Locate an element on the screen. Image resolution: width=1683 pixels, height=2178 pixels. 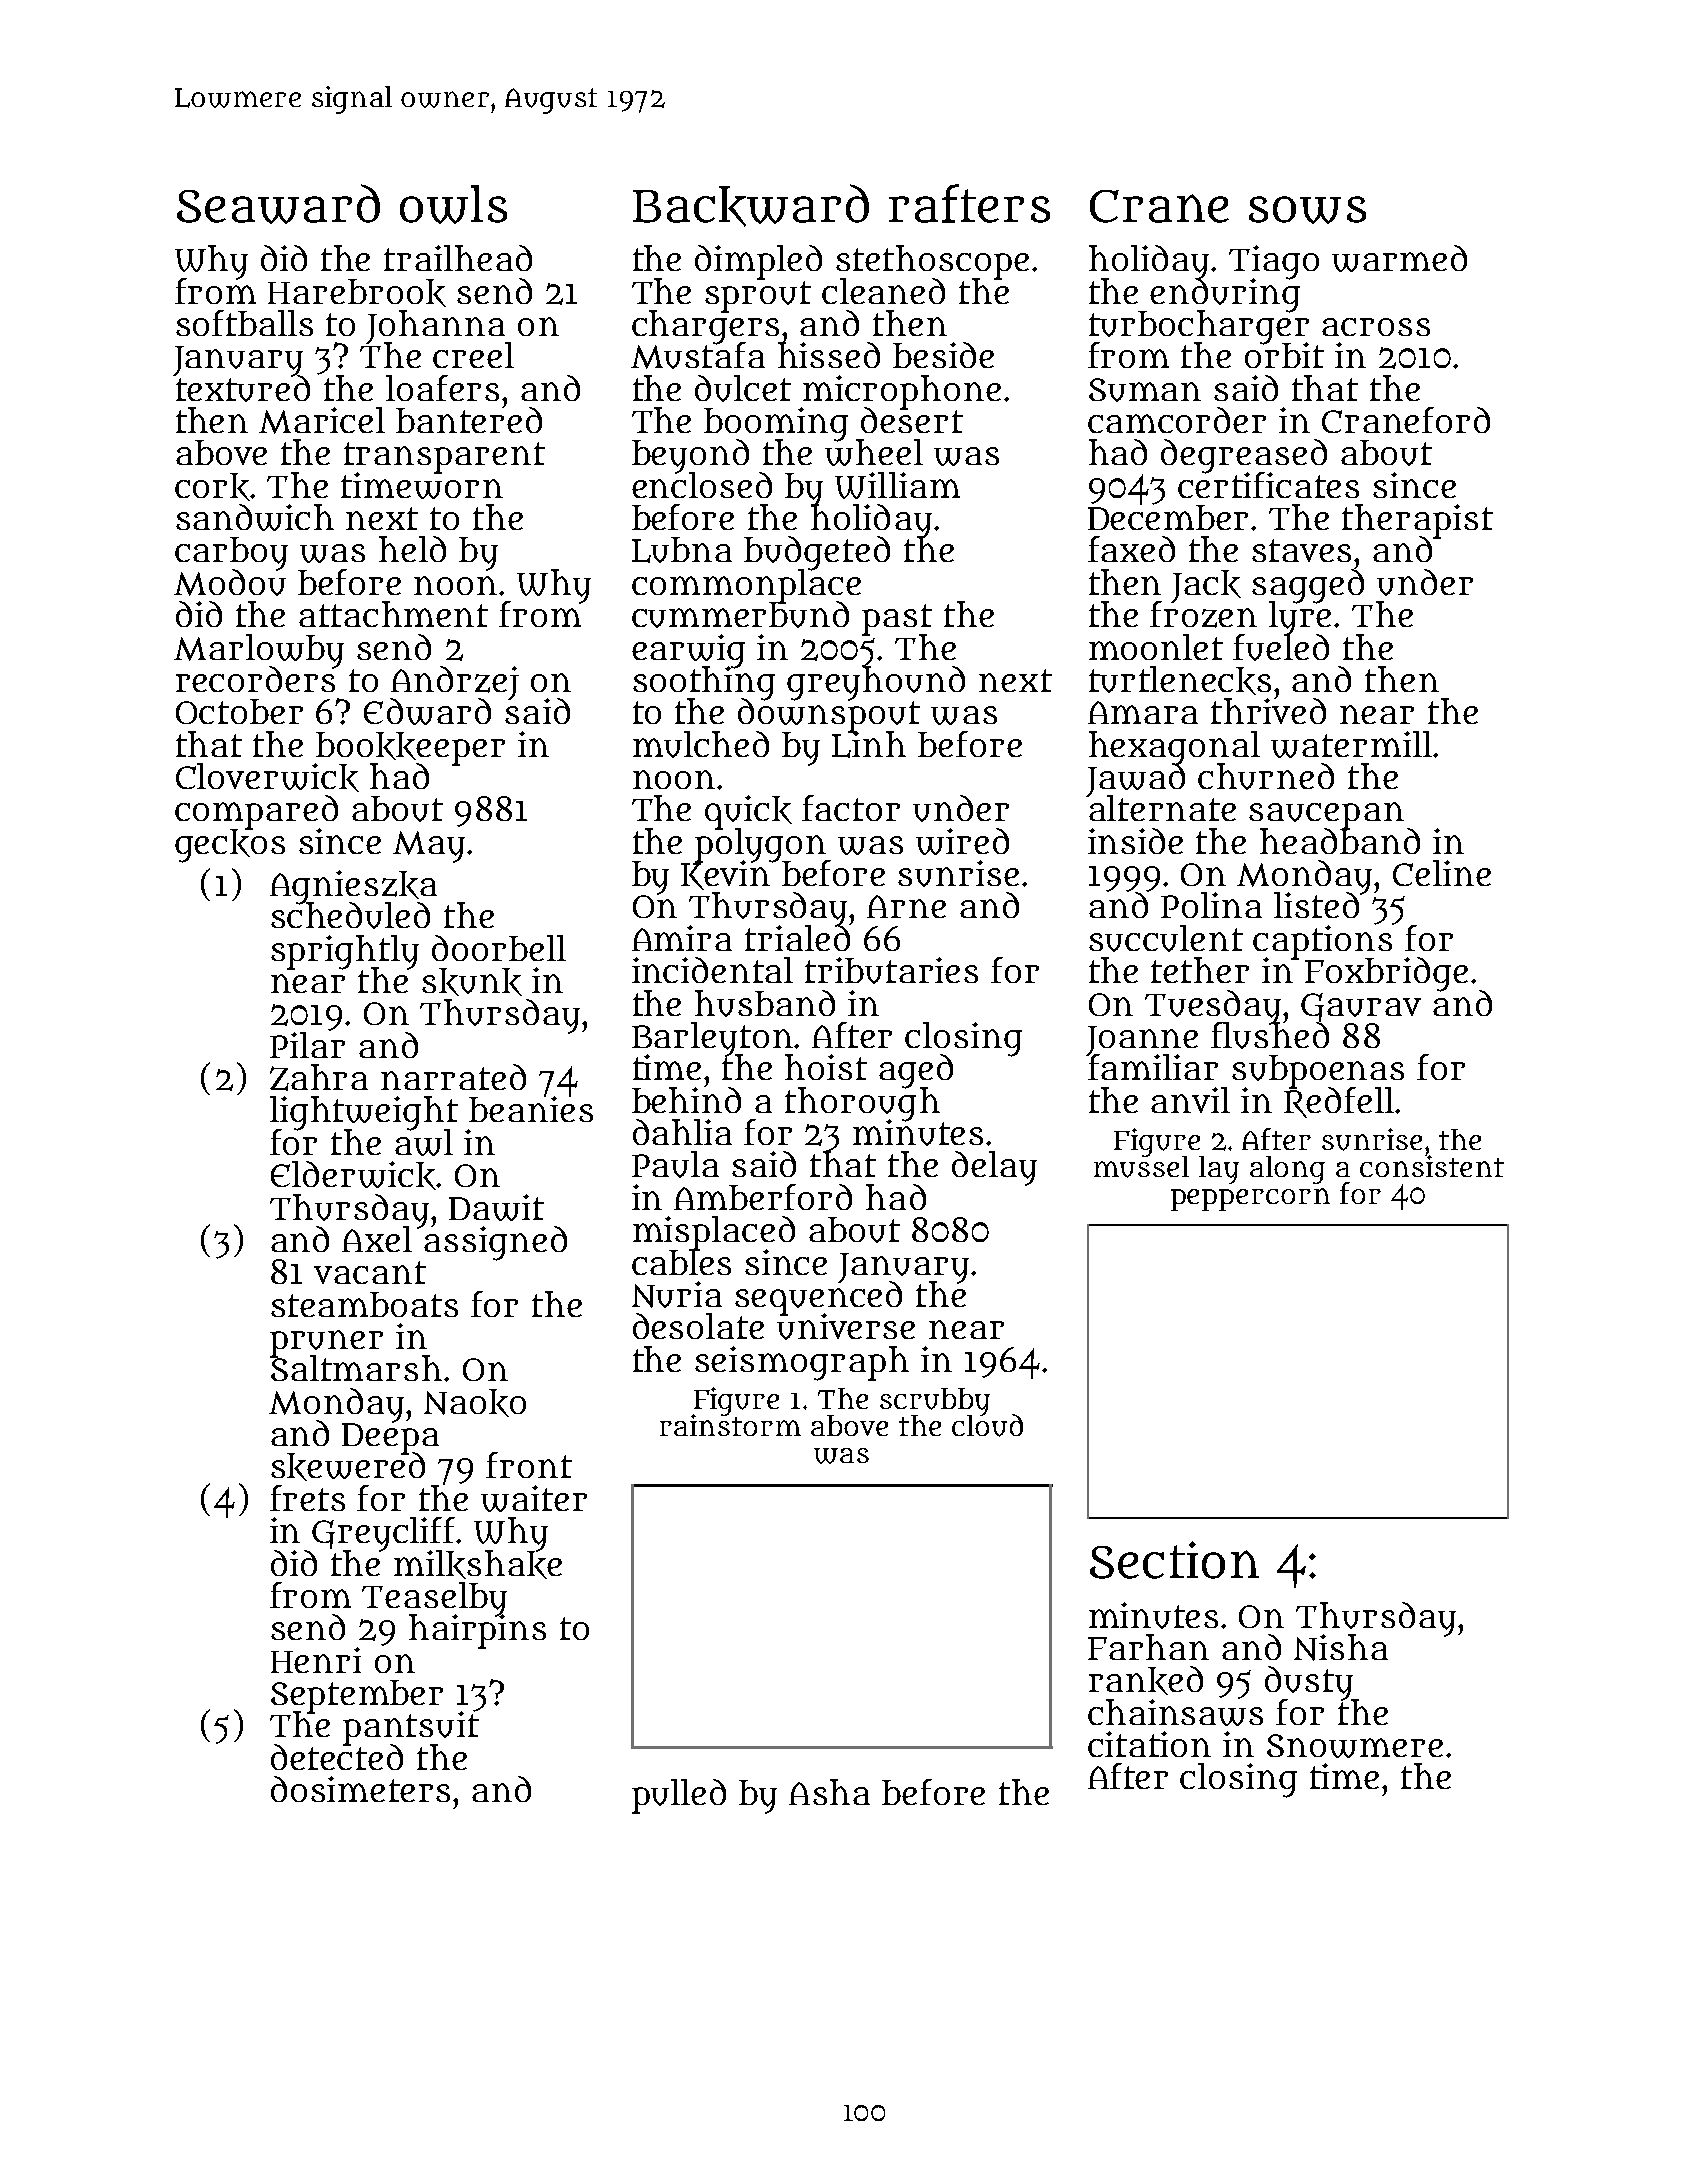
Asha is located at coordinates (829, 1792).
